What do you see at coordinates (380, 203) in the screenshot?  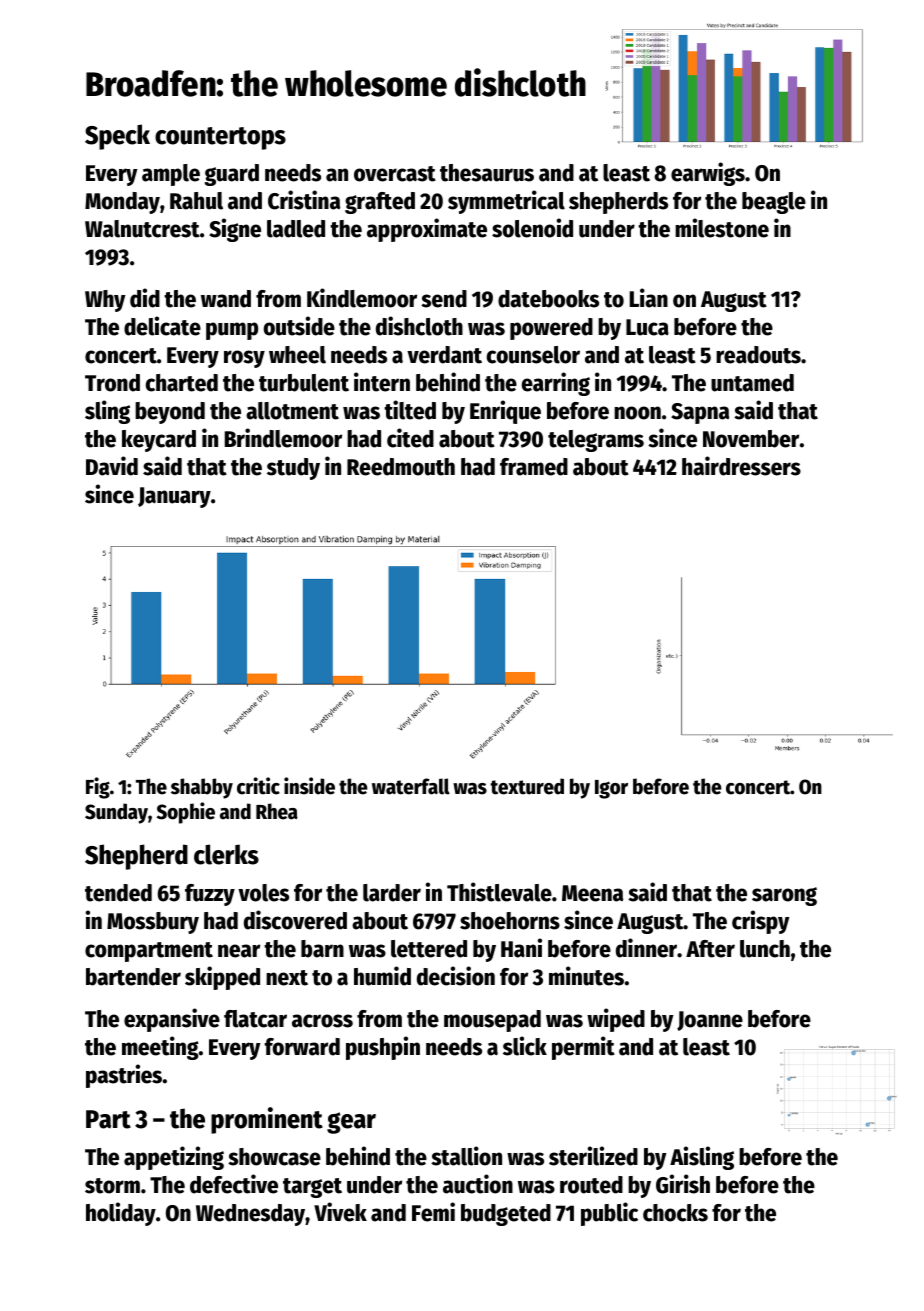 I see `grafted` at bounding box center [380, 203].
